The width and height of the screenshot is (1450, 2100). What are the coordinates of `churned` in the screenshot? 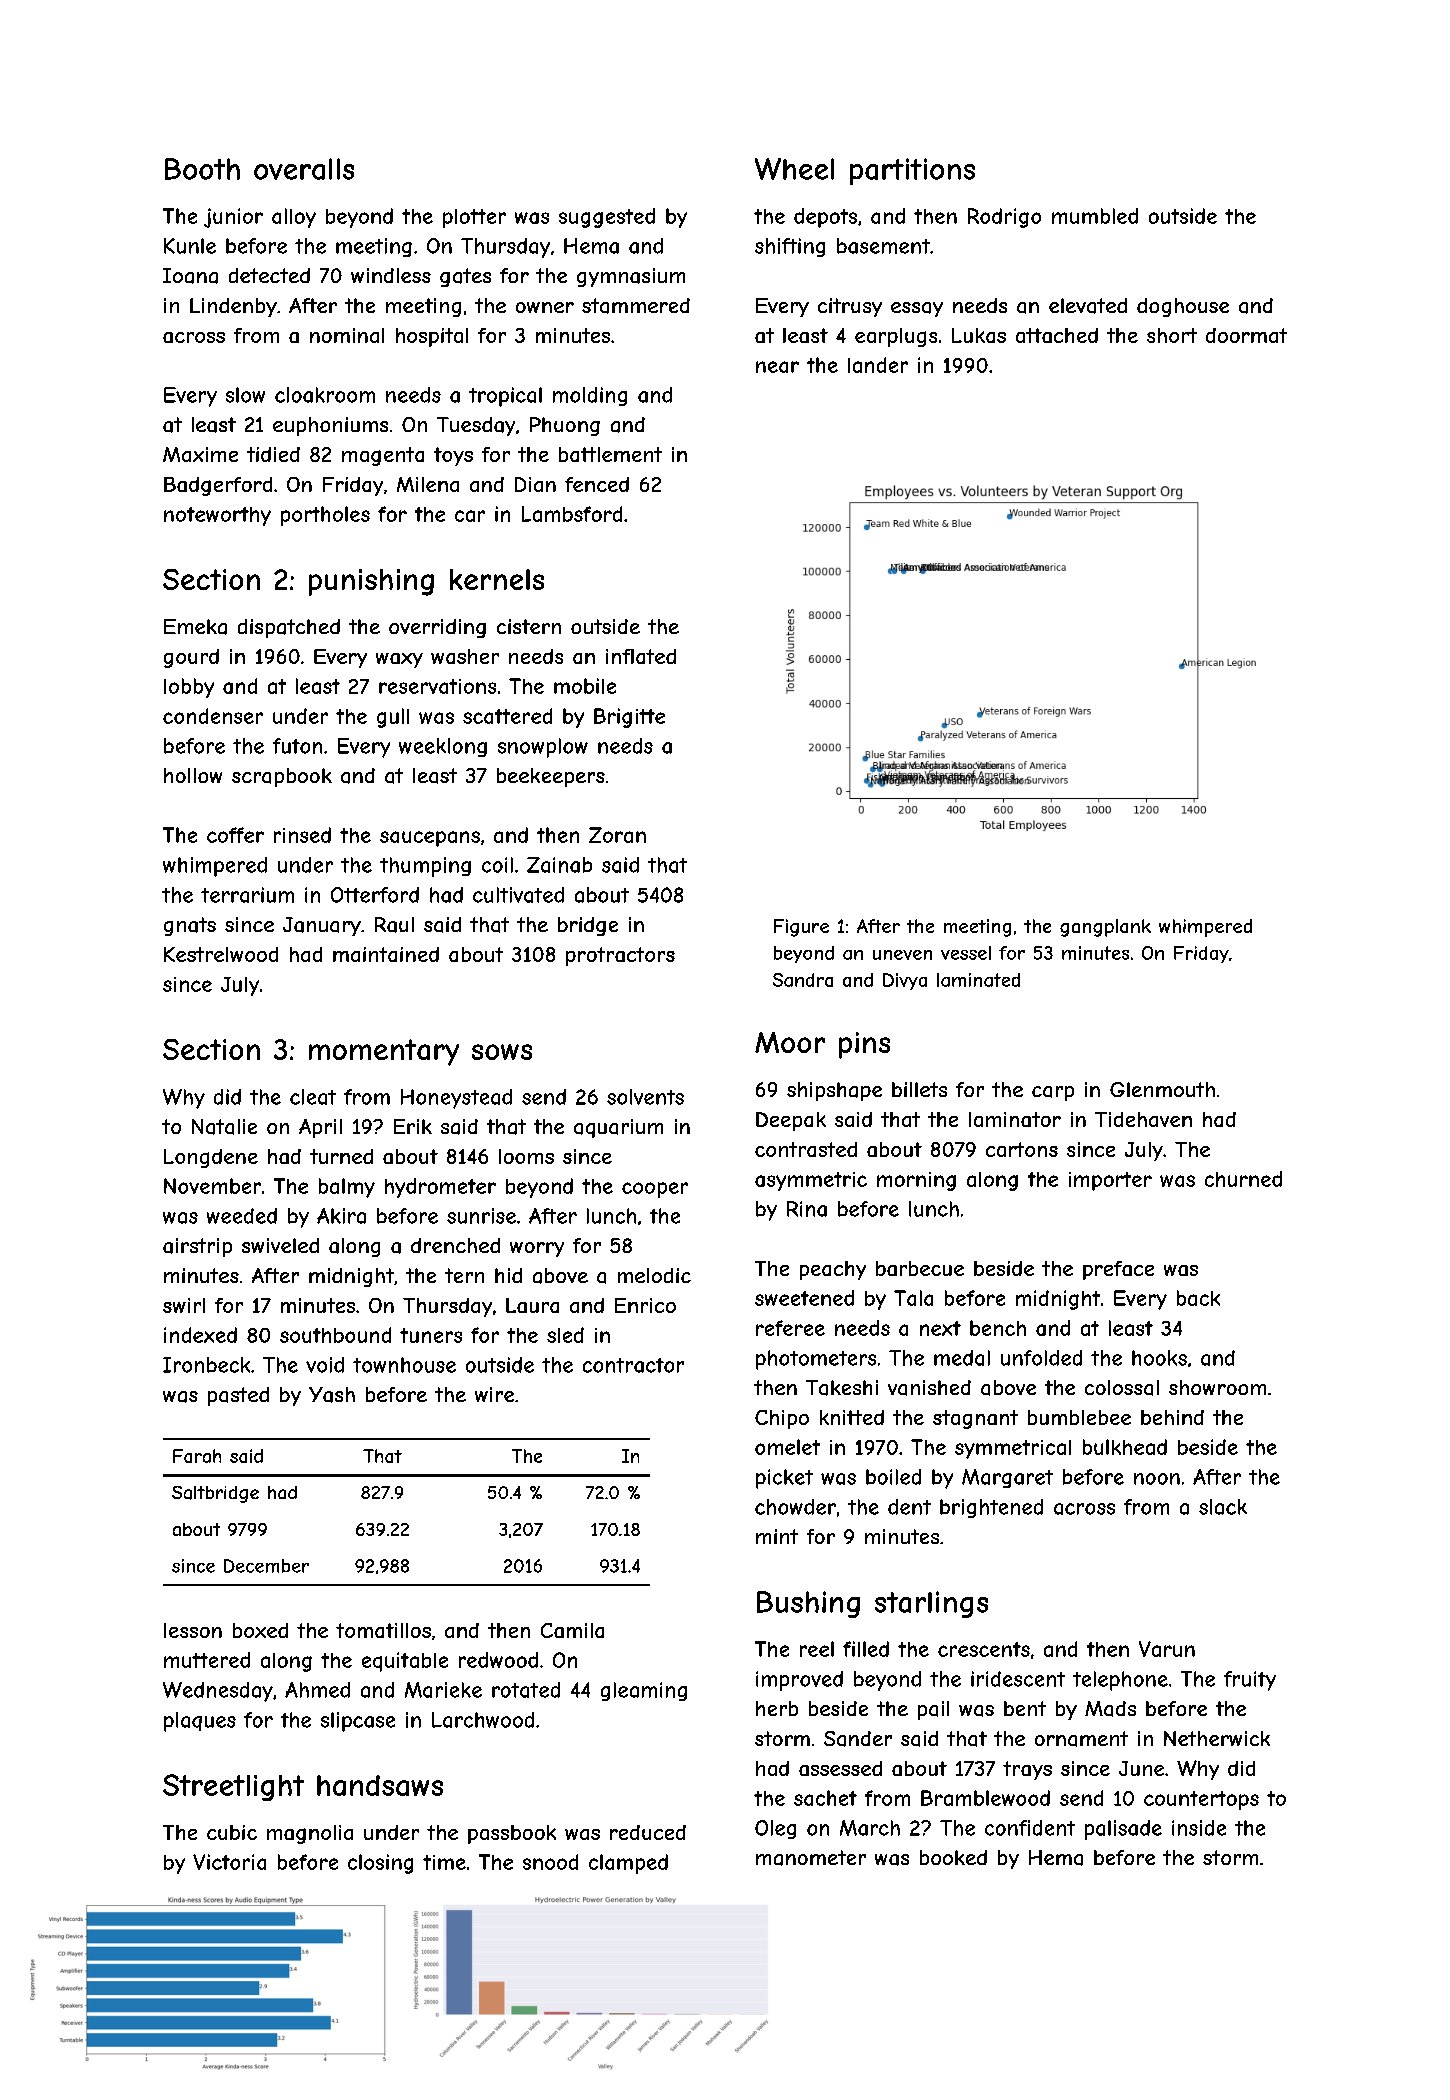 It's located at (1243, 1179).
